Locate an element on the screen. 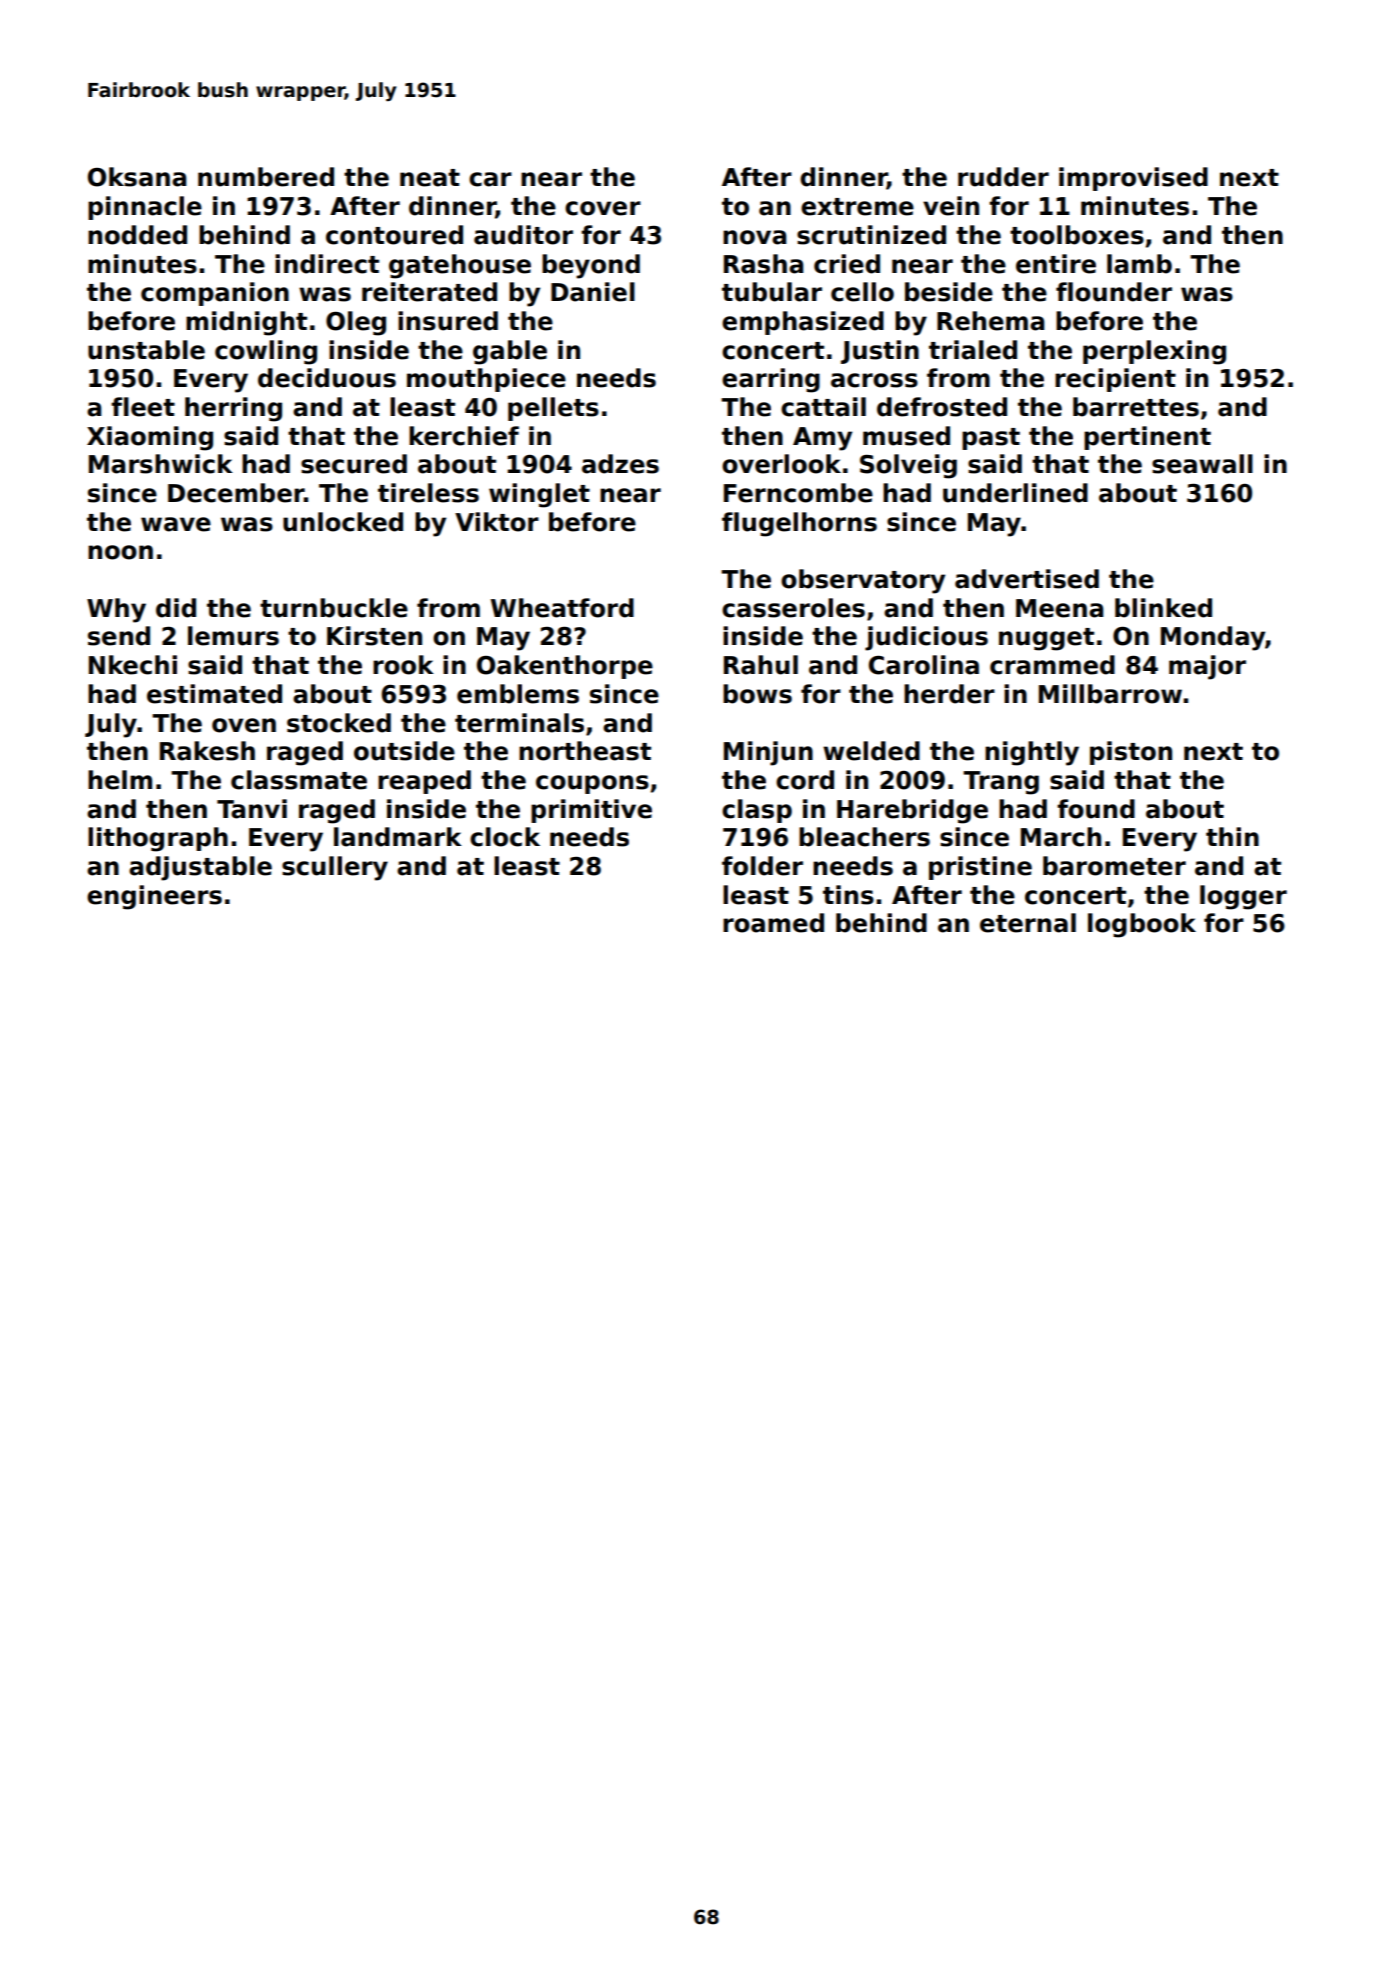 The width and height of the screenshot is (1386, 1969). Oksana is located at coordinates (137, 177).
